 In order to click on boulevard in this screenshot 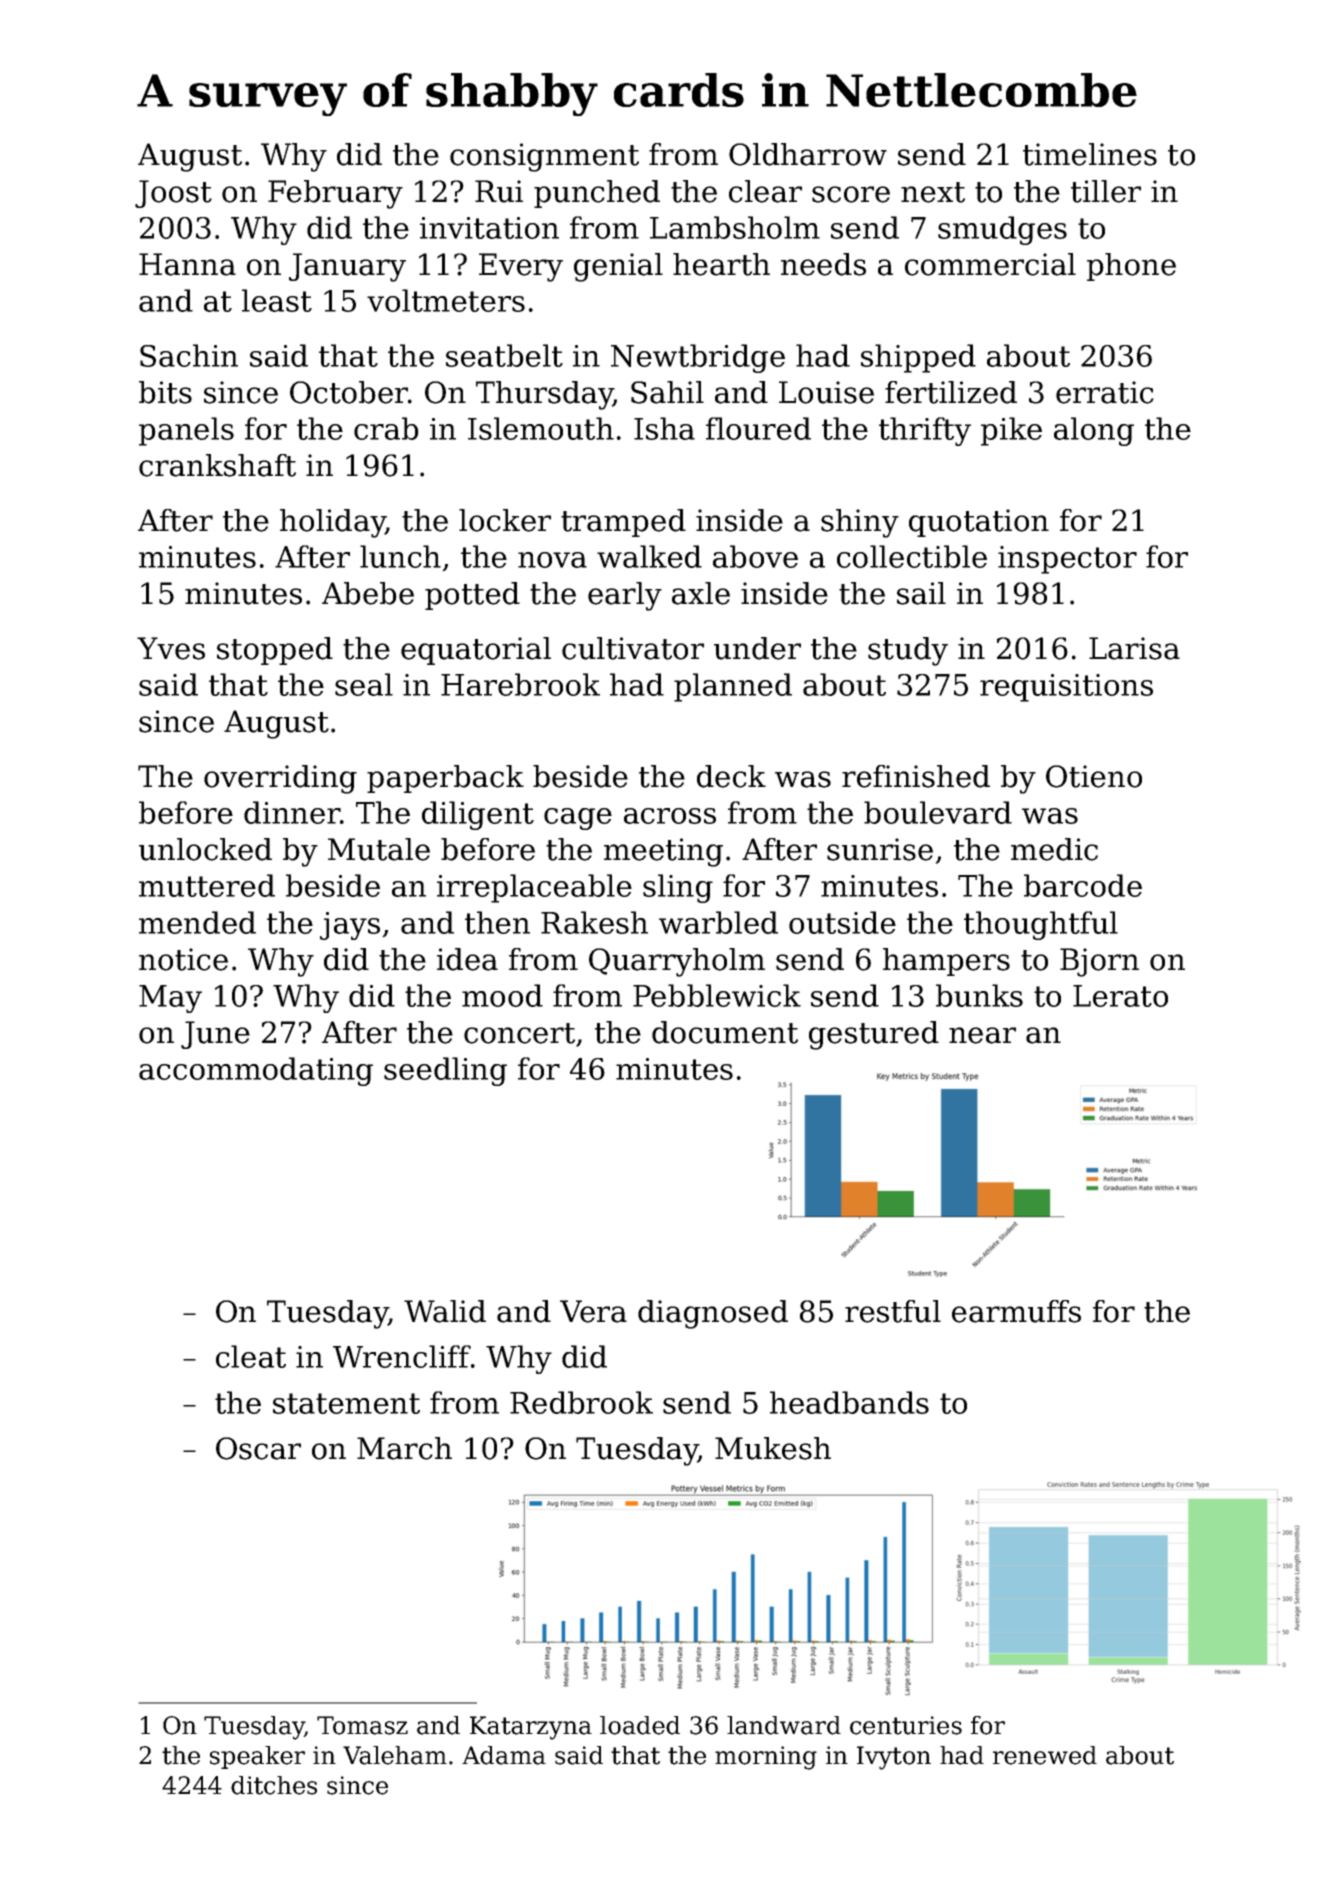, I will do `click(938, 812)`.
